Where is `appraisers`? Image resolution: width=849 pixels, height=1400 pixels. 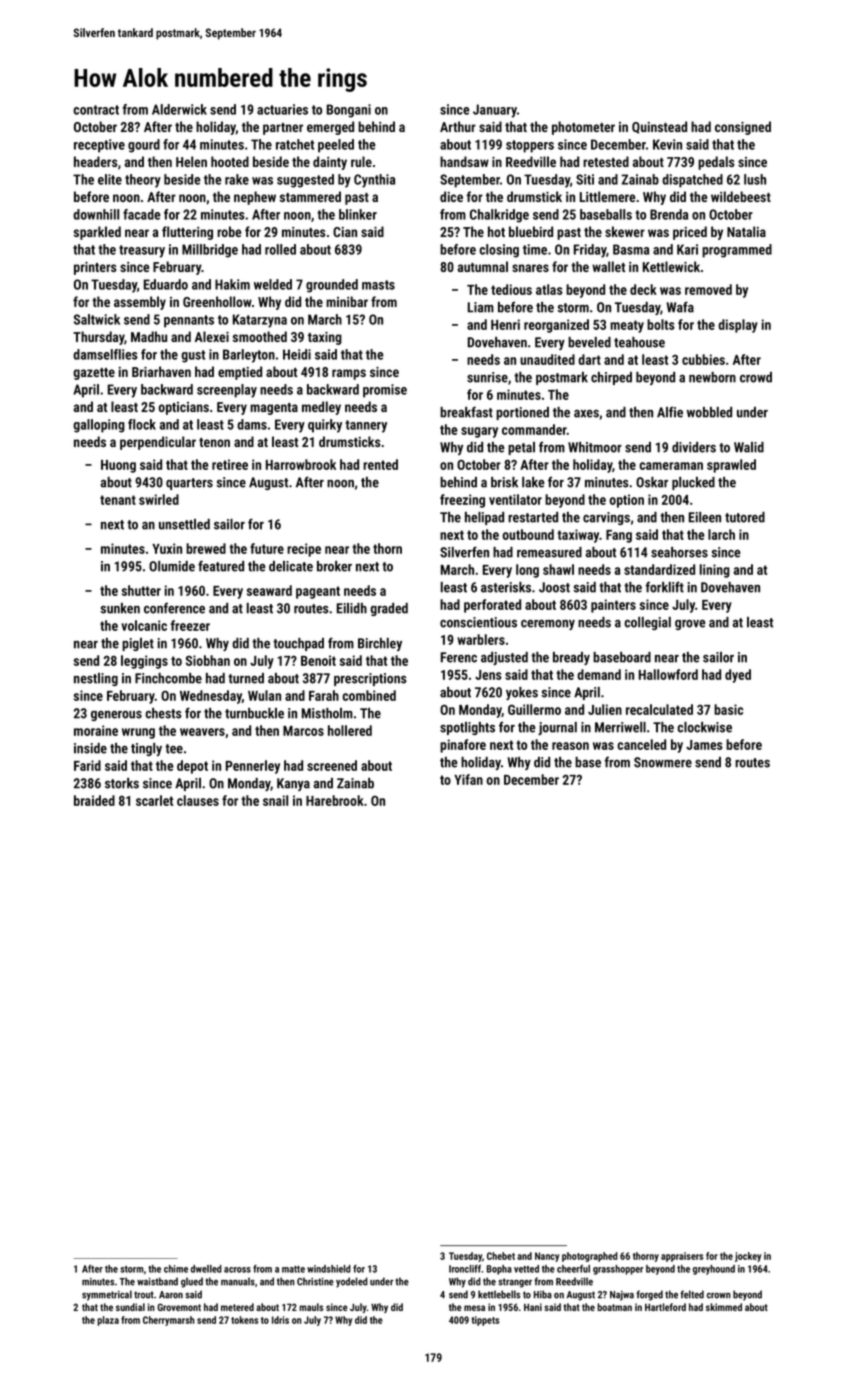
appraisers is located at coordinates (682, 1257).
